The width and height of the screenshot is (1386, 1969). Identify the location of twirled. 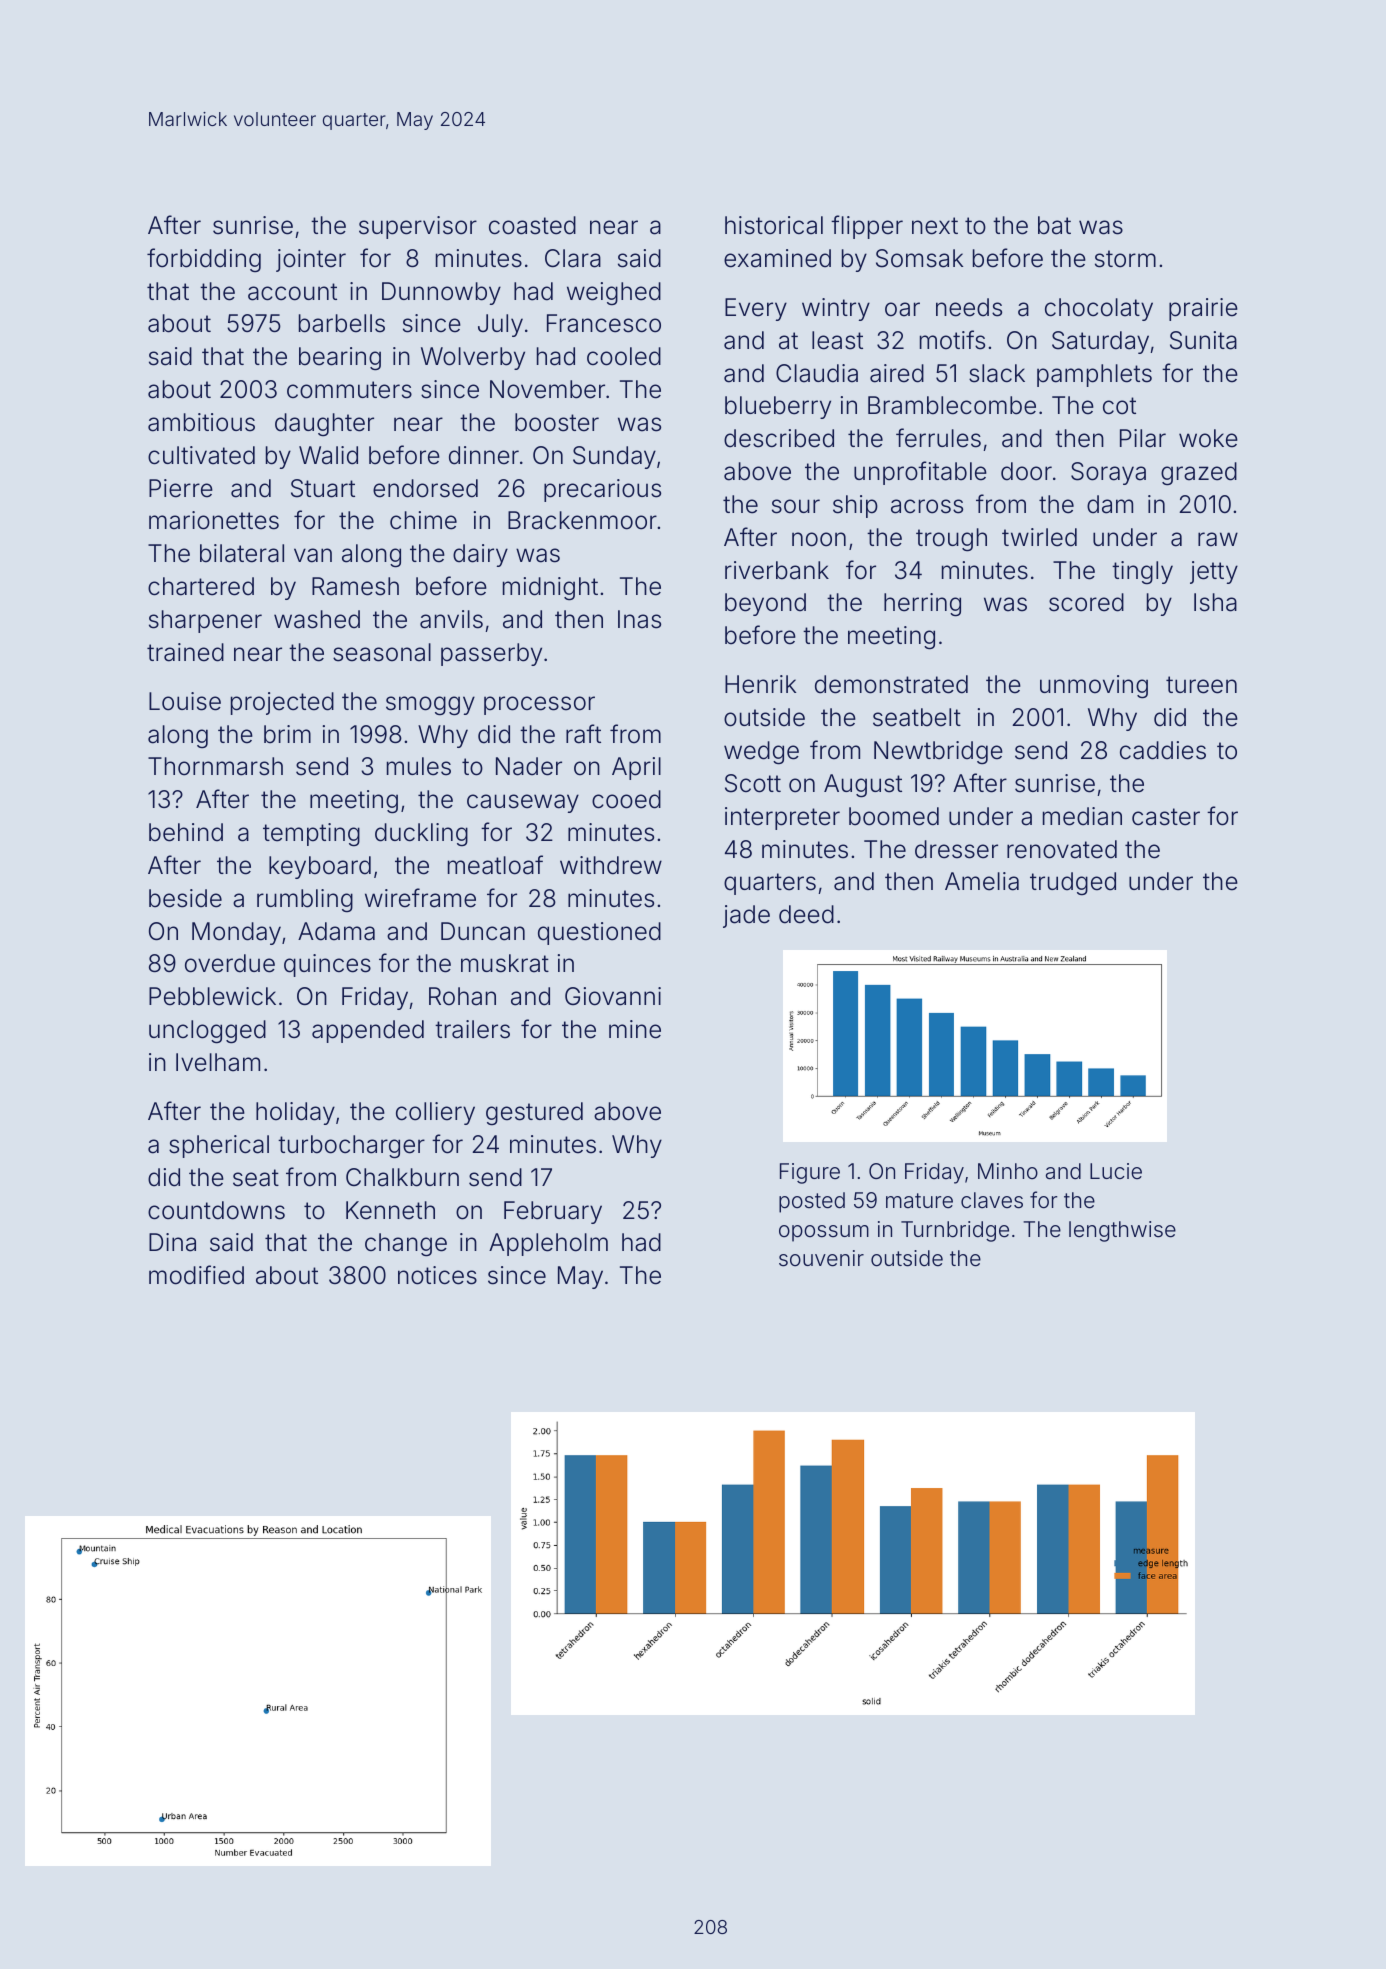
(1039, 537).
